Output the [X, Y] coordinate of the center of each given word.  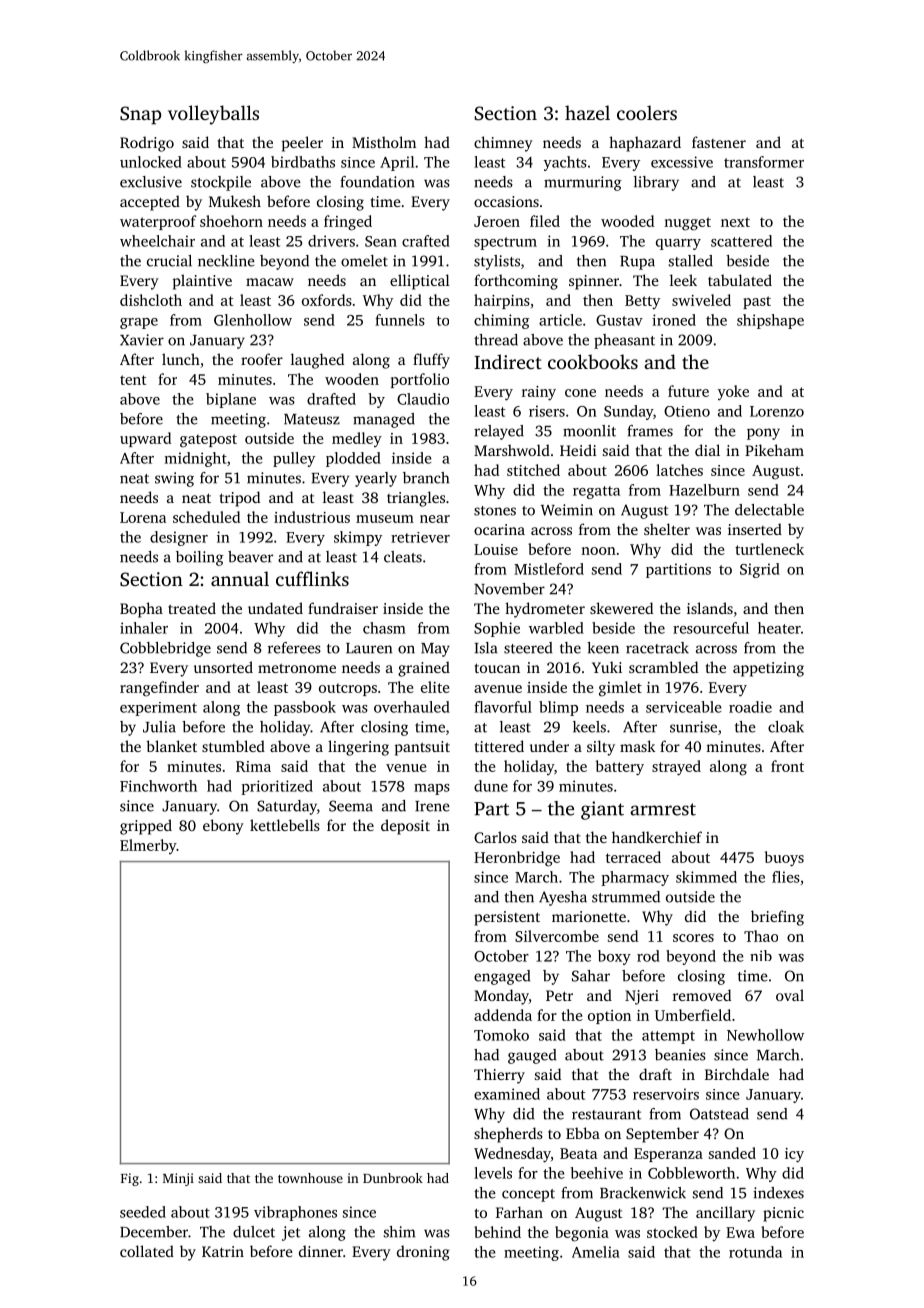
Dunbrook [393, 1178]
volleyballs [213, 115]
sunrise [693, 727]
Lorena [143, 517]
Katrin [223, 1251]
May [435, 650]
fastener [719, 142]
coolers [647, 112]
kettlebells [285, 825]
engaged [502, 977]
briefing [777, 918]
